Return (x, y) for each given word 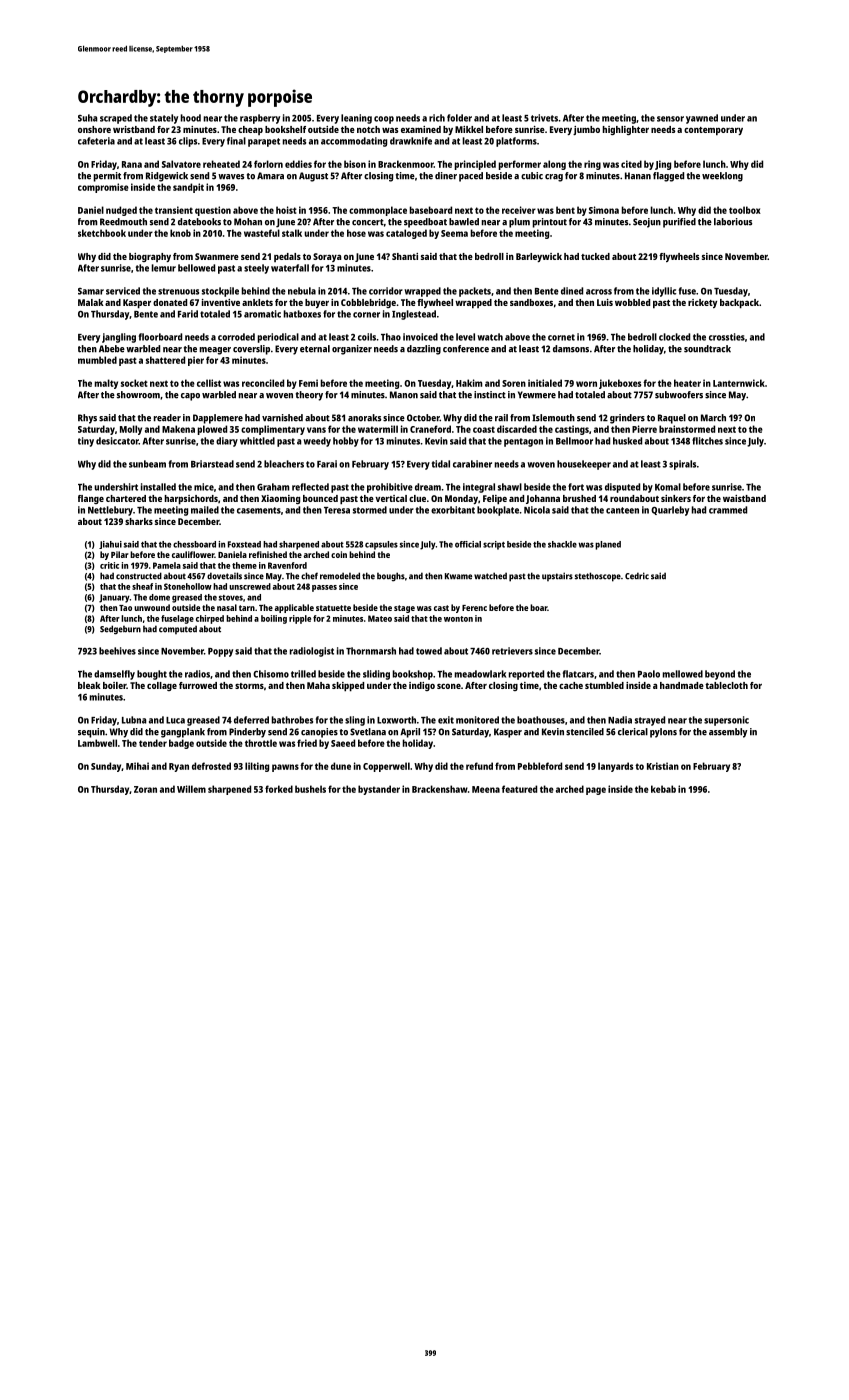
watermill (378, 429)
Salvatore (181, 164)
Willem (191, 789)
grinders (627, 419)
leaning (356, 119)
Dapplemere (218, 419)
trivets (544, 118)
